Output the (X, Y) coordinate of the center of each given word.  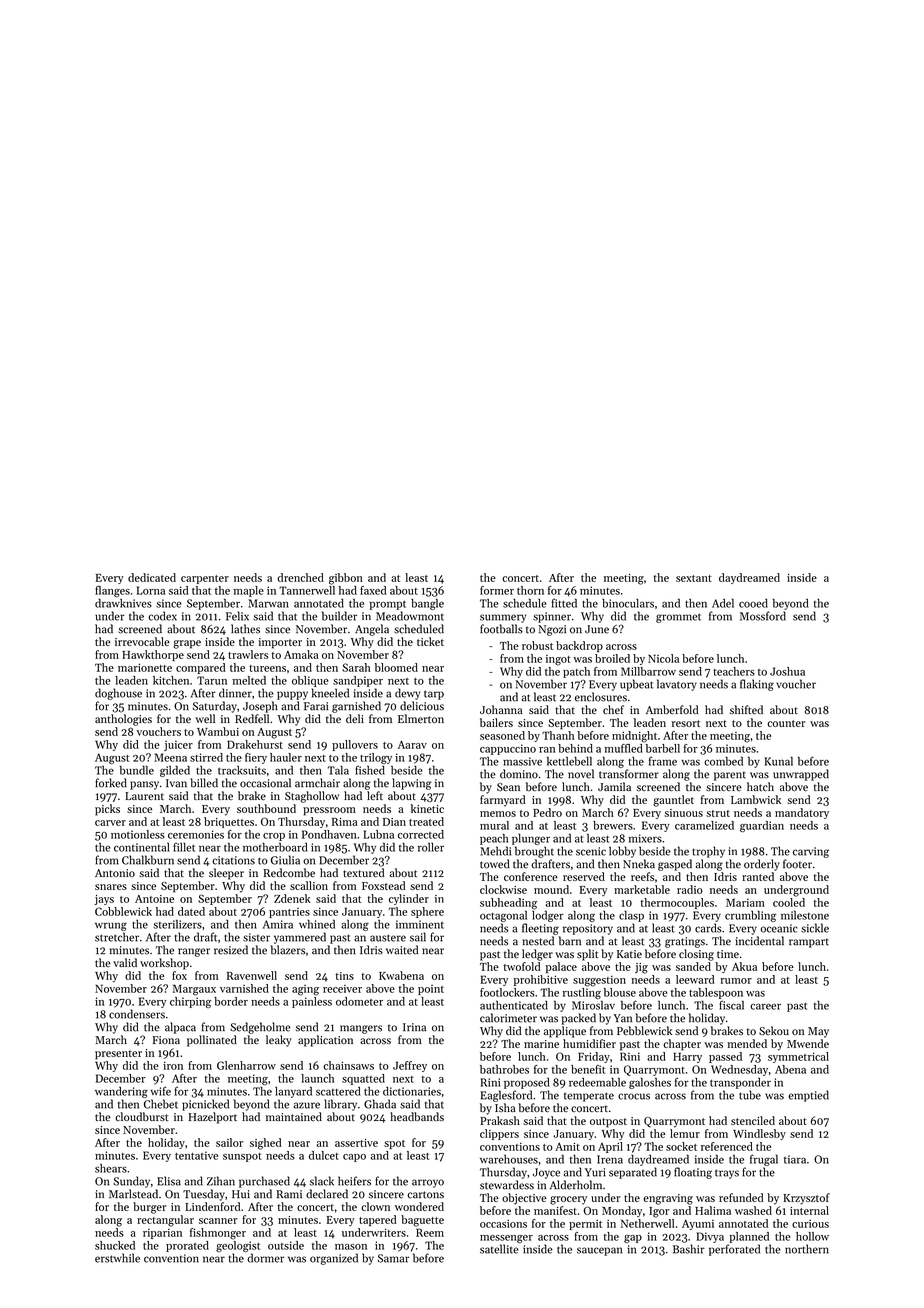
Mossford (763, 616)
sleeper (226, 874)
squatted (363, 1079)
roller (431, 847)
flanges (112, 591)
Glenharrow (246, 1065)
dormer (265, 1258)
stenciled (753, 1120)
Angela (372, 630)
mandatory (802, 813)
